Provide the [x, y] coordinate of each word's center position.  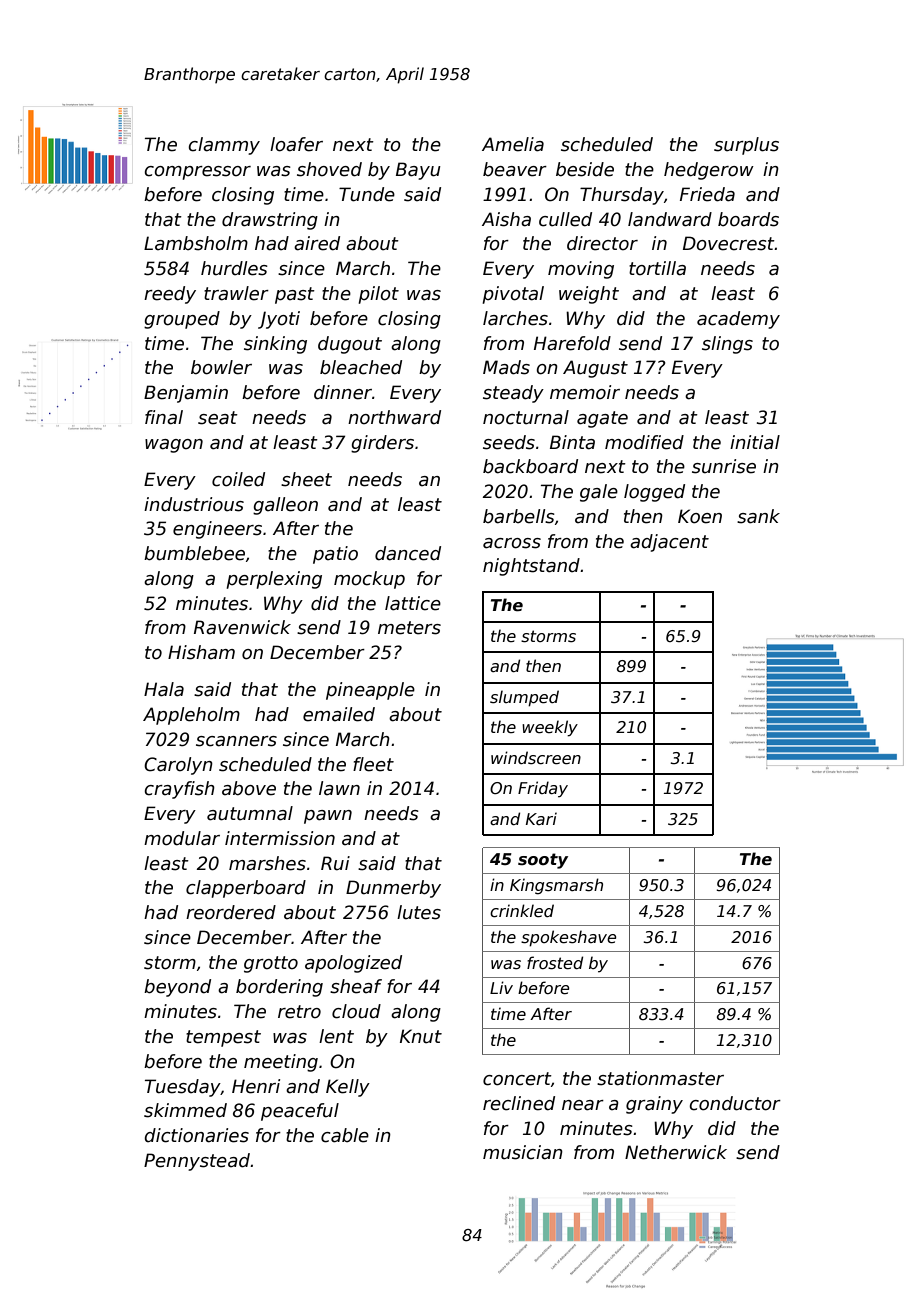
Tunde [367, 194]
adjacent [669, 543]
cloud [356, 1011]
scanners [236, 741]
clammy [224, 146]
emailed [339, 714]
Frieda [707, 194]
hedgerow [709, 171]
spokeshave [569, 938]
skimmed [185, 1110]
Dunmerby [393, 889]
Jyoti [279, 320]
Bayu [418, 171]
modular [182, 838]
